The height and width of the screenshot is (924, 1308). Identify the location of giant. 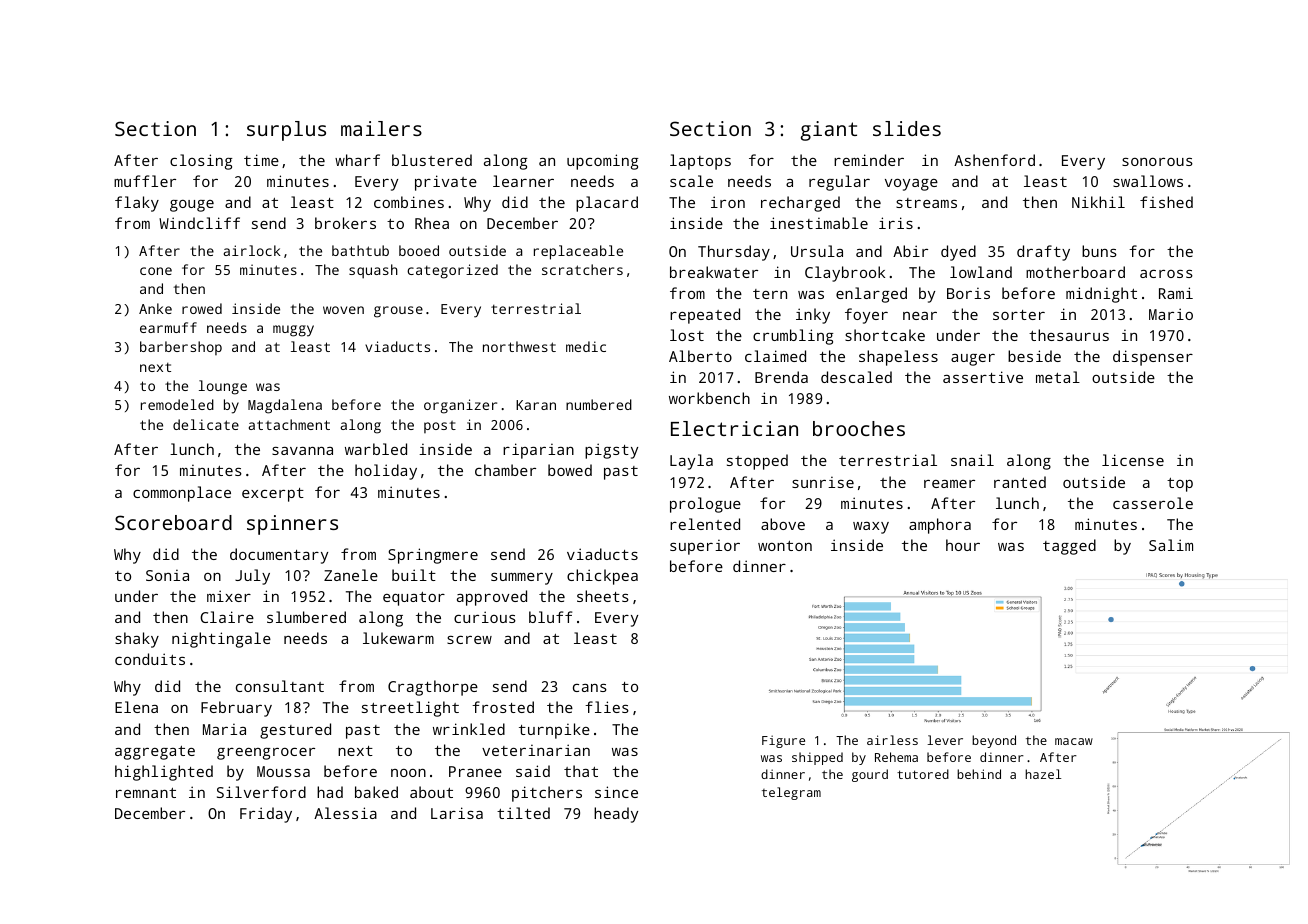
(829, 131).
